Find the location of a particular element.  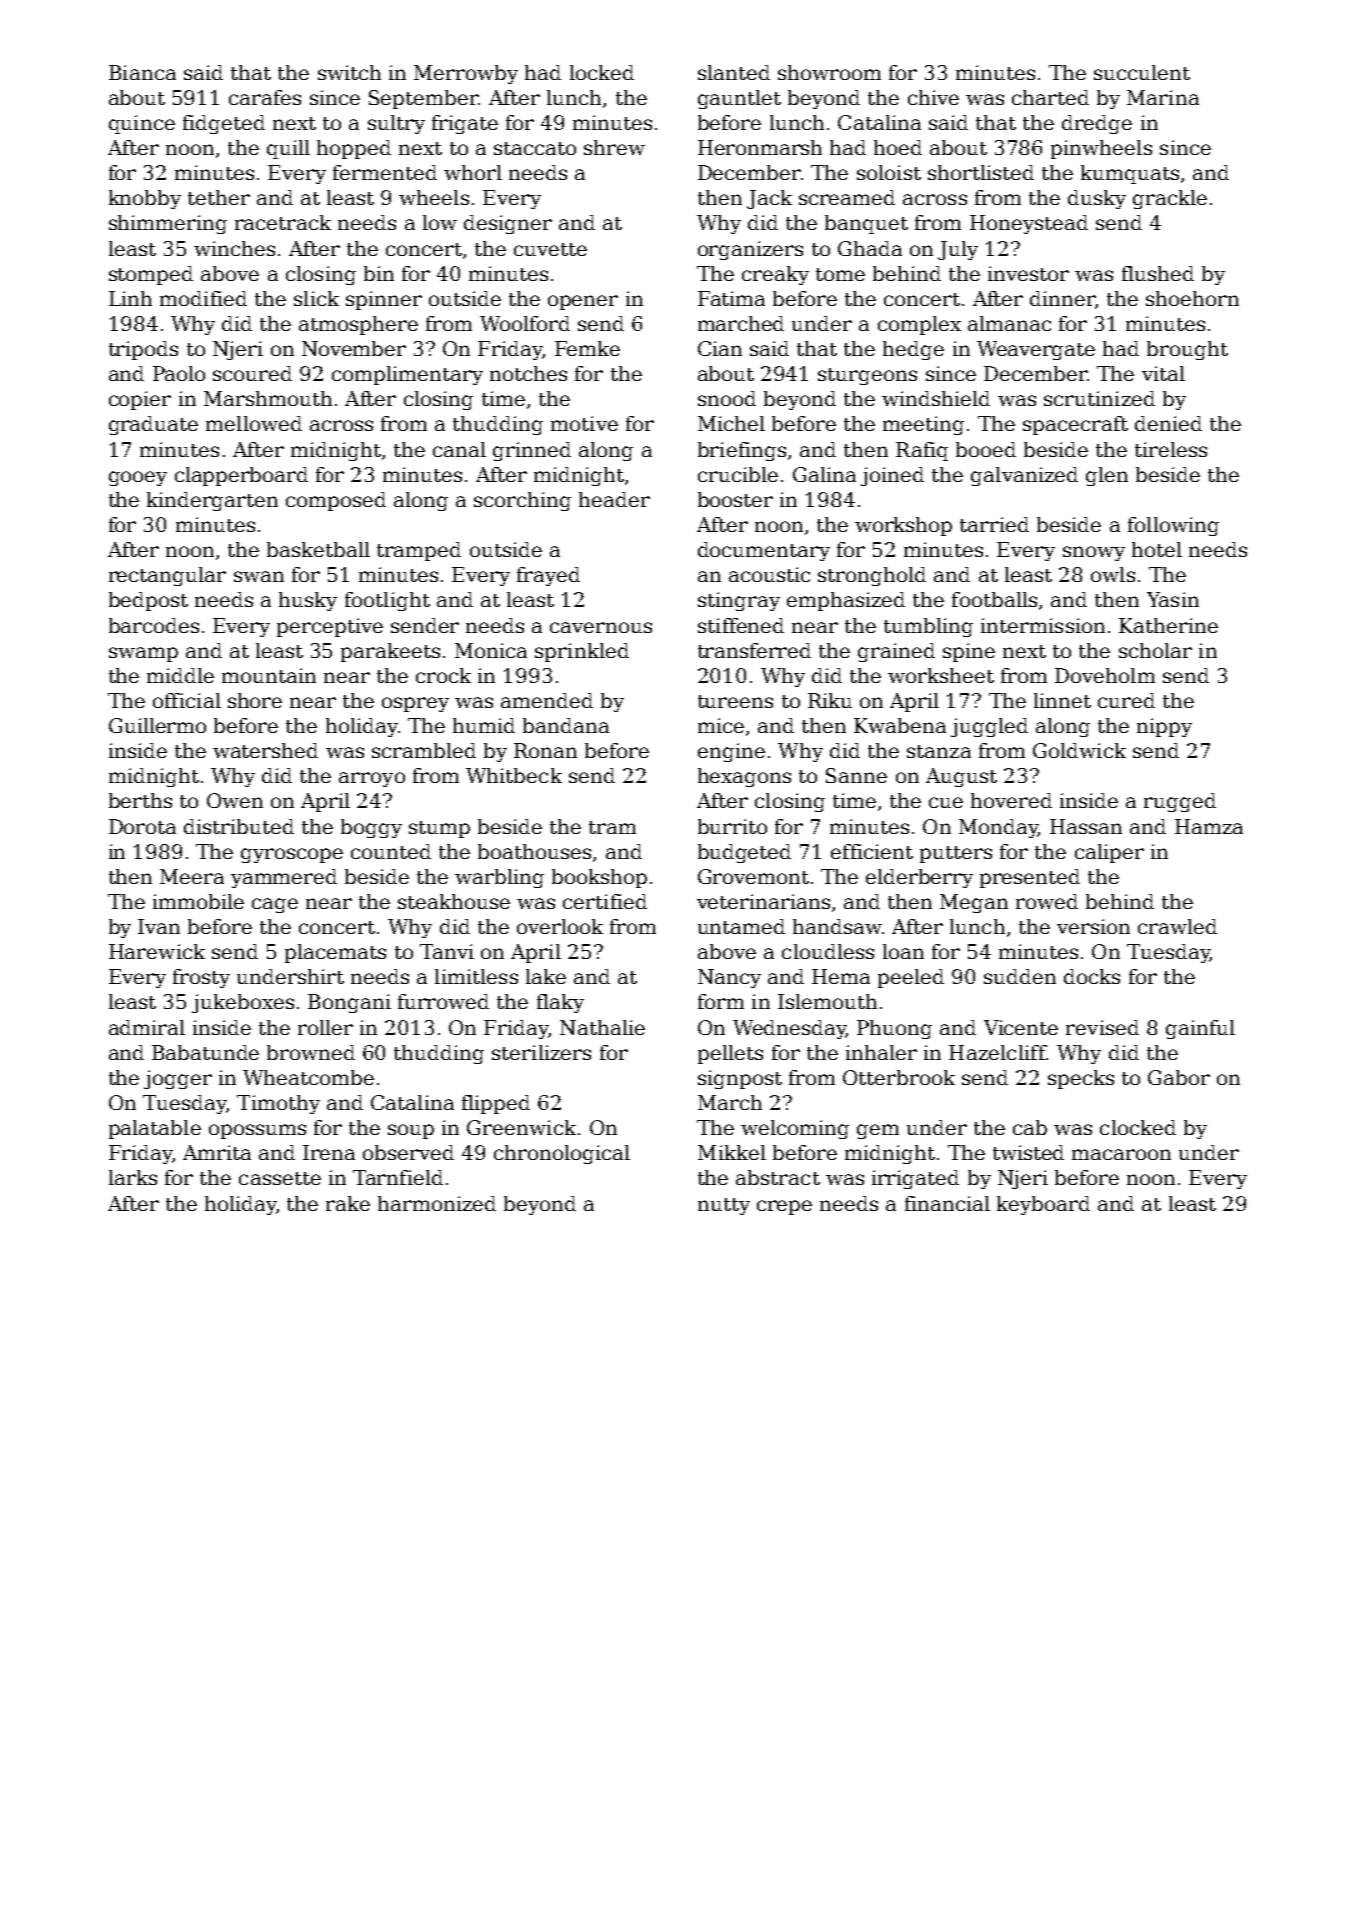

succulent is located at coordinates (1142, 72).
